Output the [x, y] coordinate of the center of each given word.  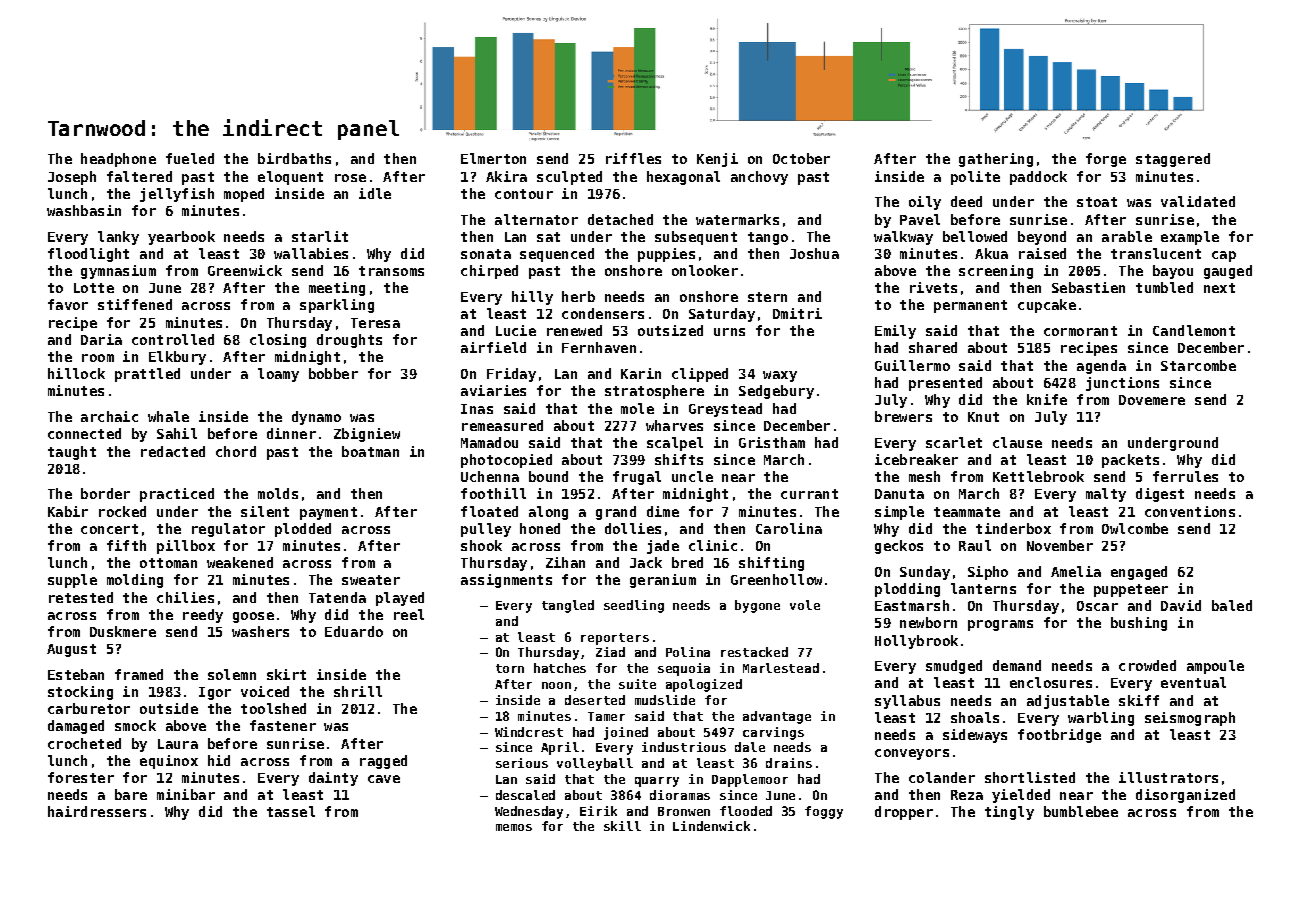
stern [767, 297]
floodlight [88, 255]
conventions [1190, 511]
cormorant [1080, 331]
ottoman [168, 563]
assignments [506, 581]
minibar [186, 794]
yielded [1021, 796]
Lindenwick [711, 826]
